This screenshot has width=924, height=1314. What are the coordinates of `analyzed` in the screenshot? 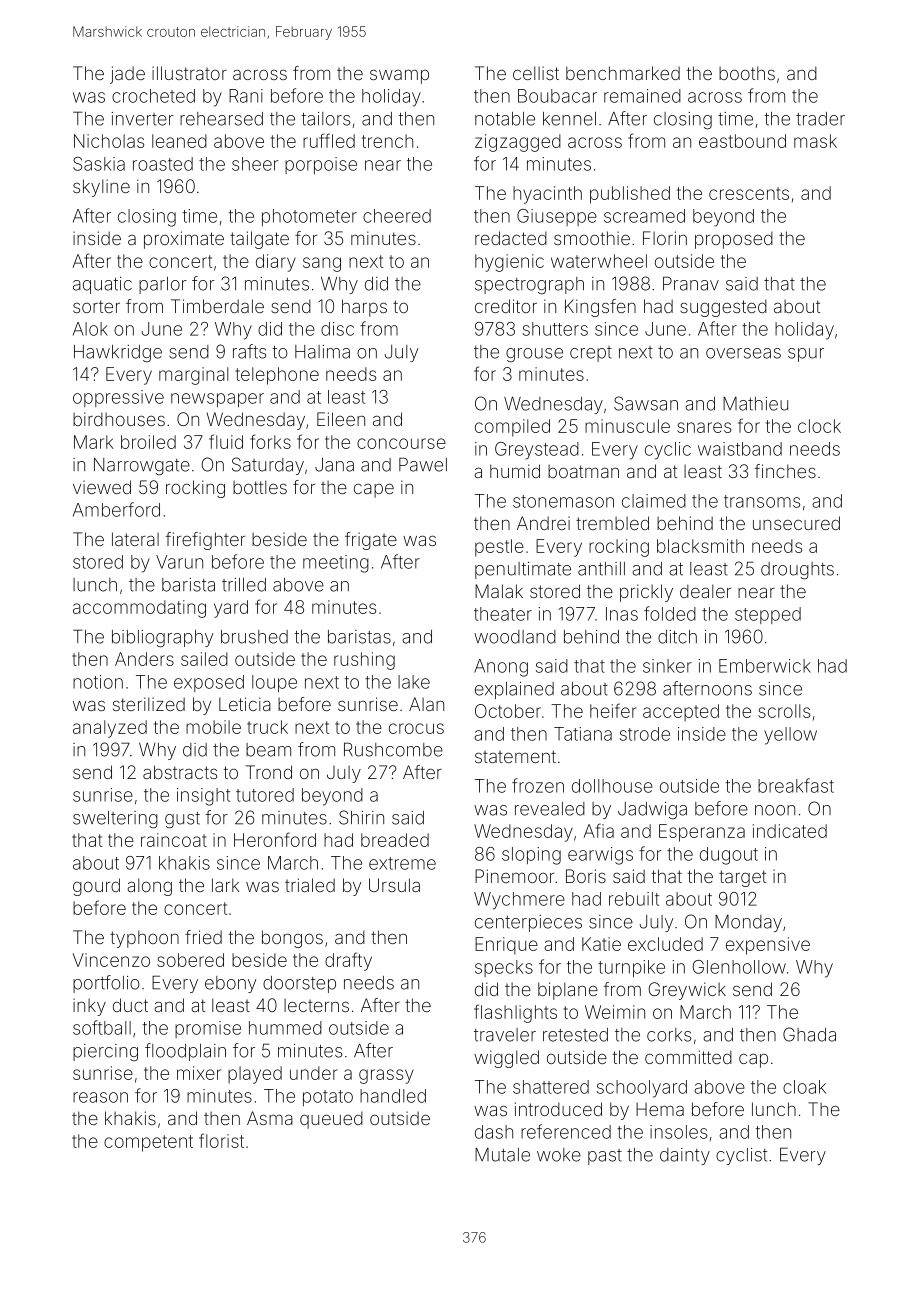 It's located at (110, 729).
